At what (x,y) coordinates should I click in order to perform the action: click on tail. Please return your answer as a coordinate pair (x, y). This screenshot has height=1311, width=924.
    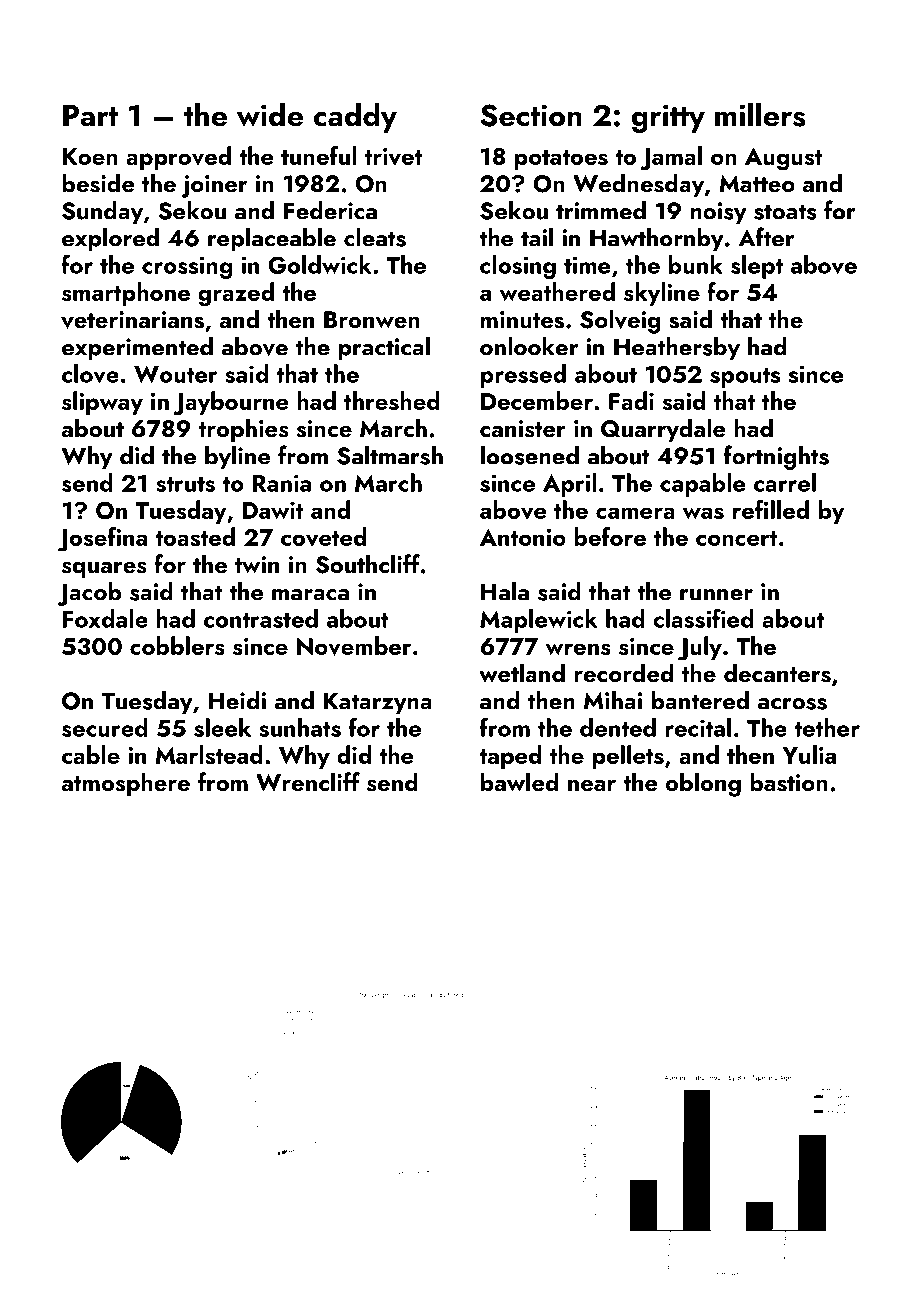
    Looking at the image, I should click on (537, 237).
